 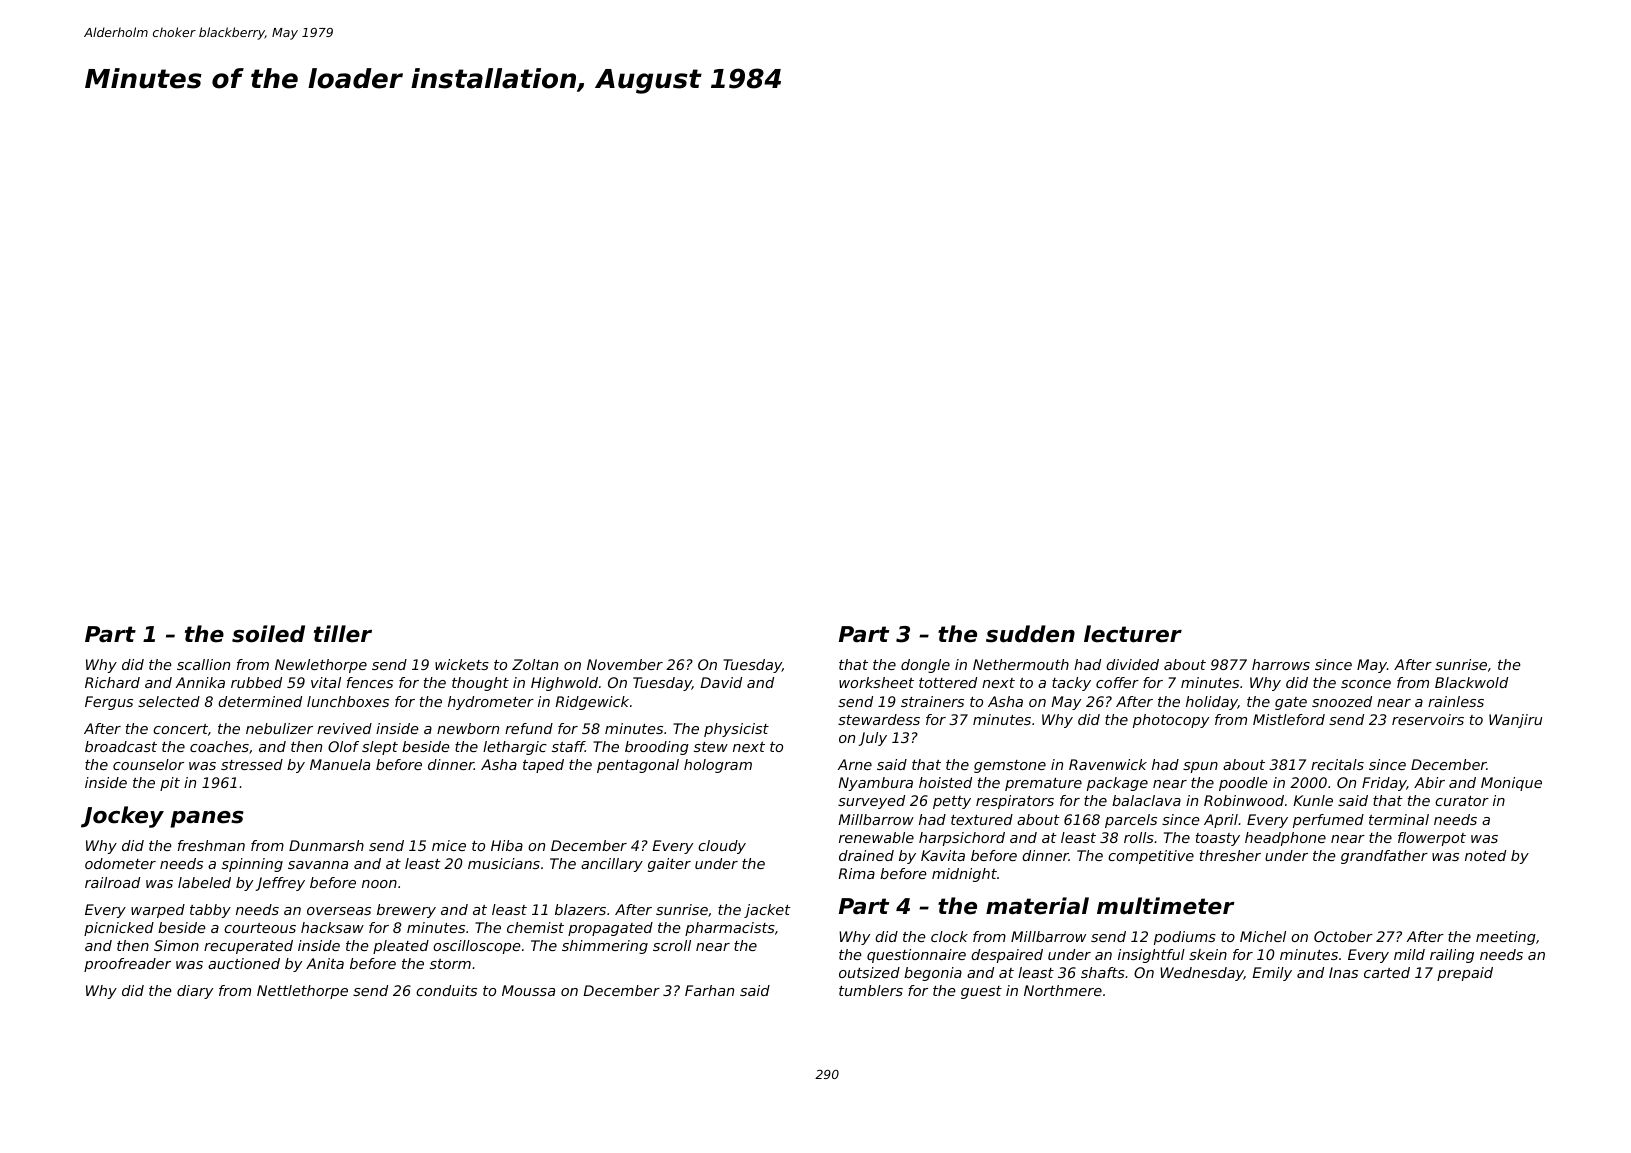 I want to click on Ridgewick, so click(x=592, y=703).
